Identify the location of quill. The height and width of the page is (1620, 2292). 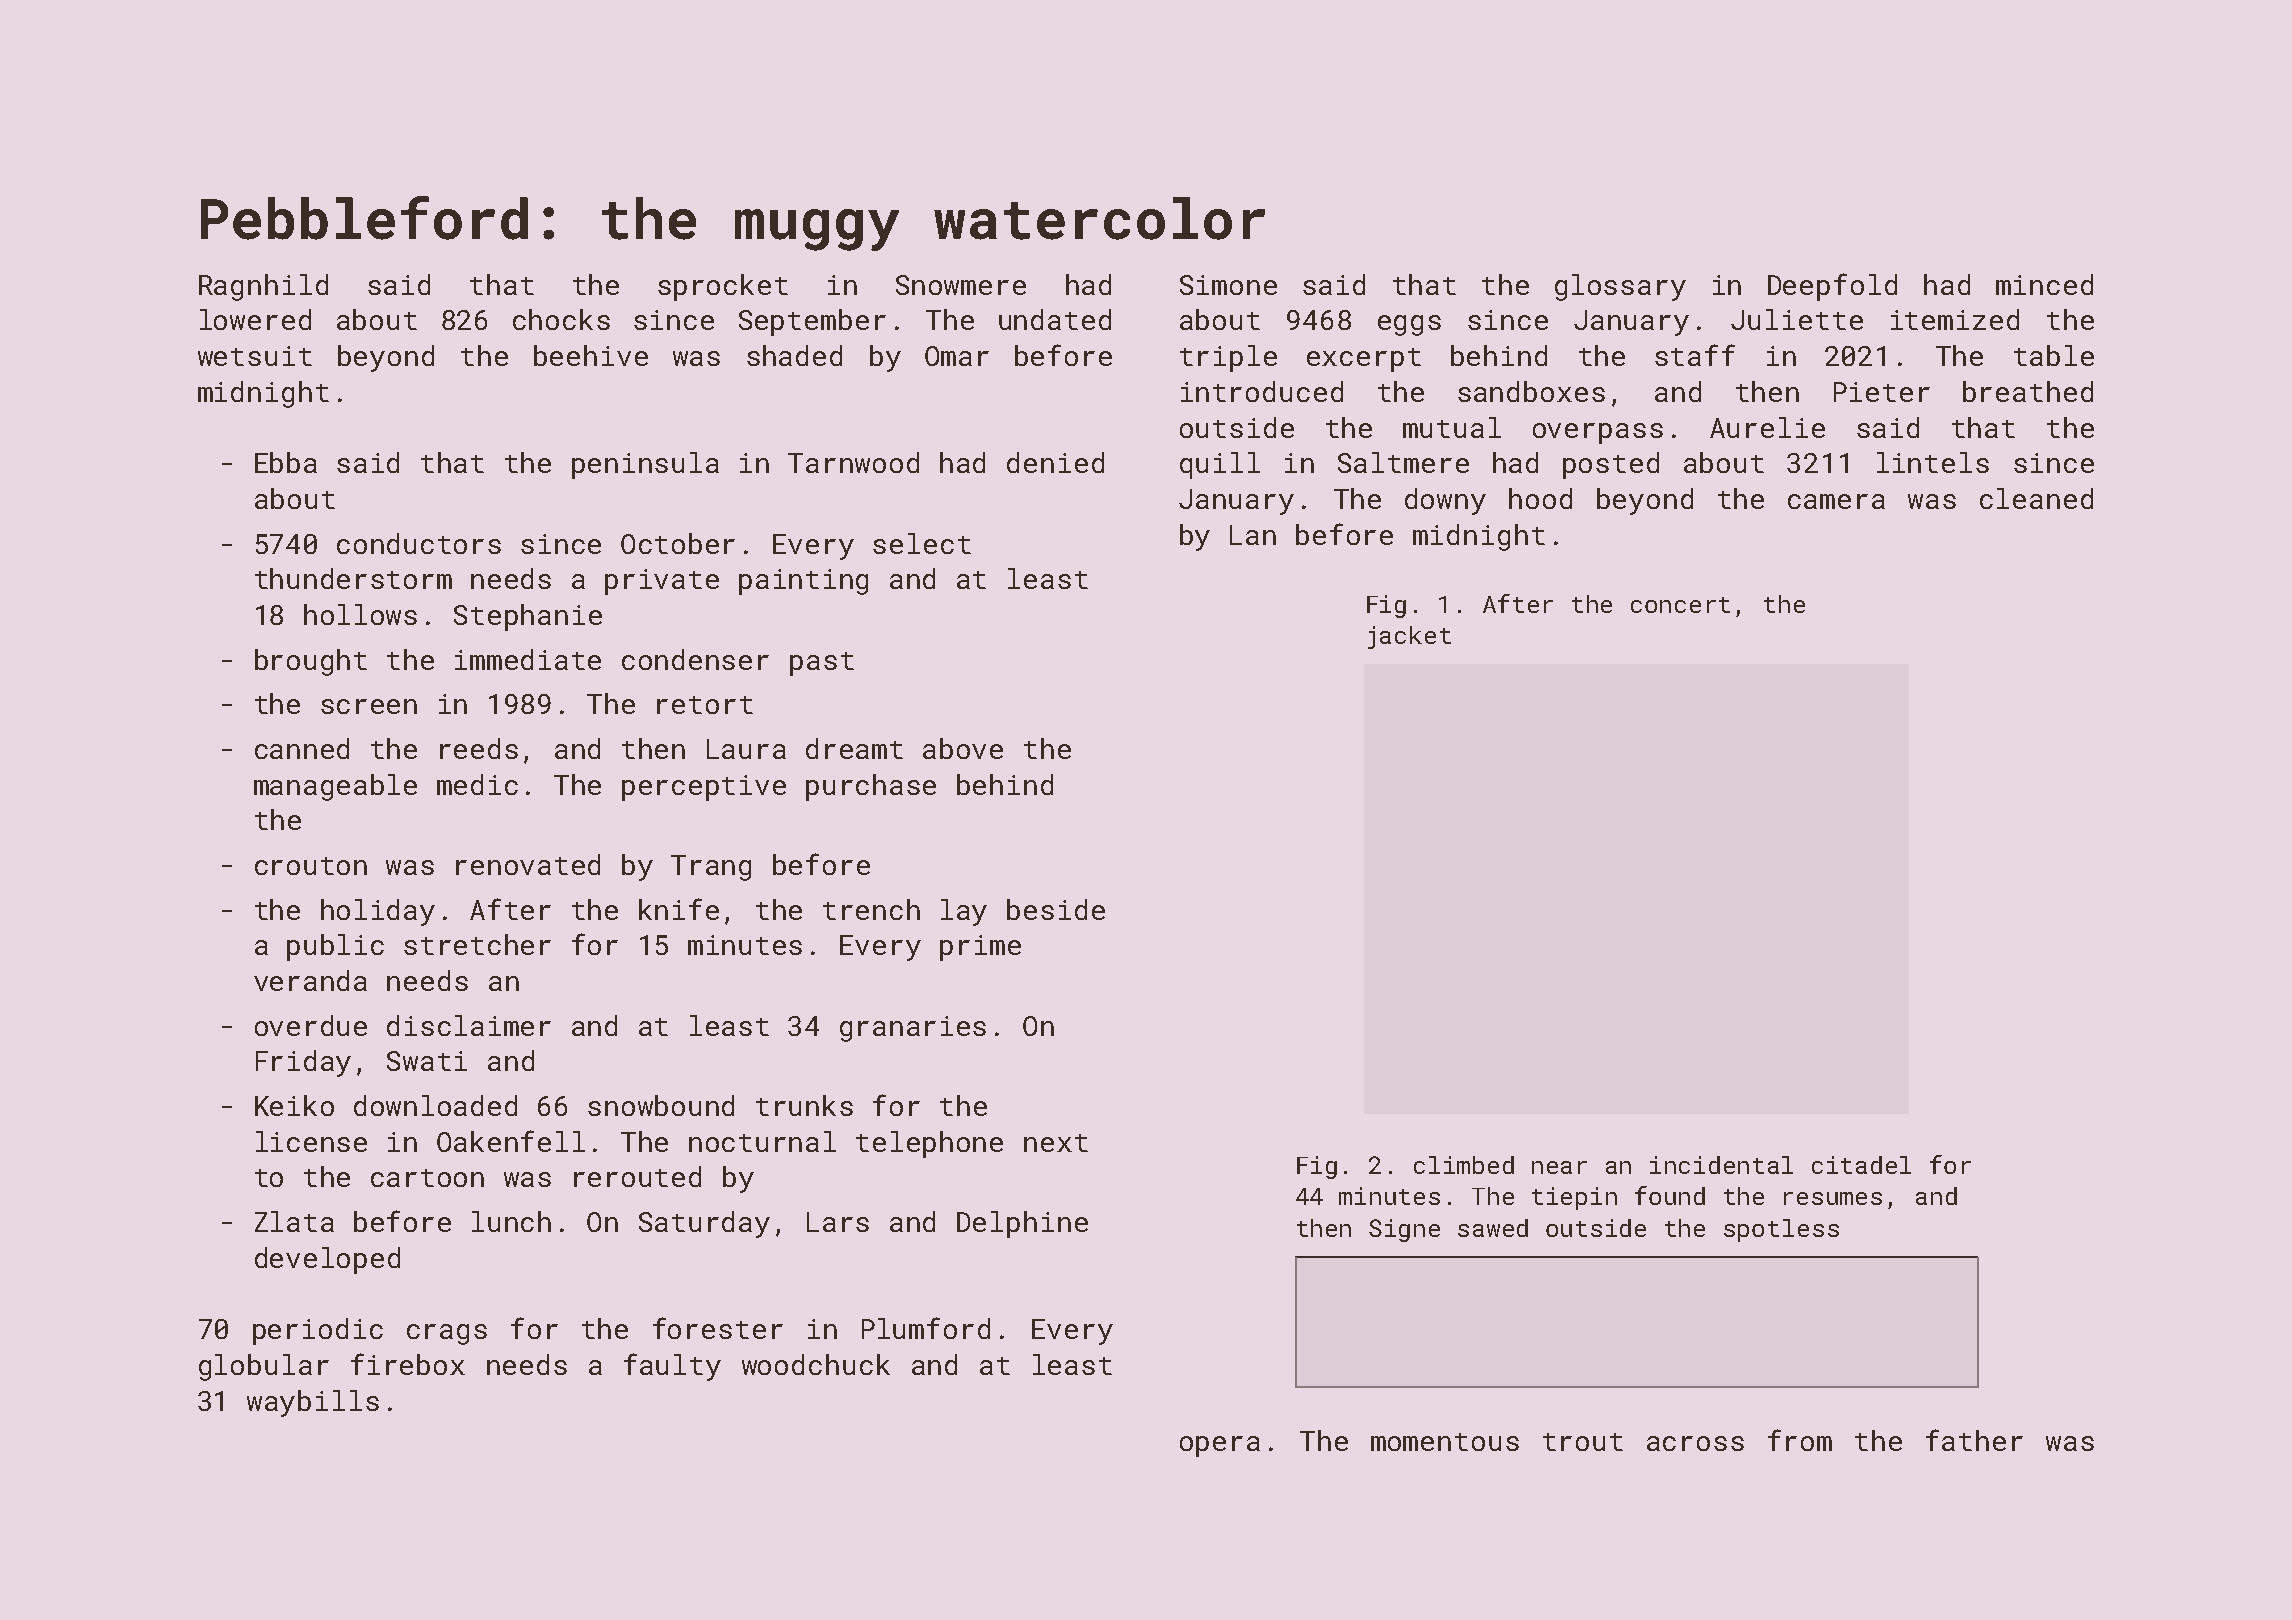
(1220, 465).
